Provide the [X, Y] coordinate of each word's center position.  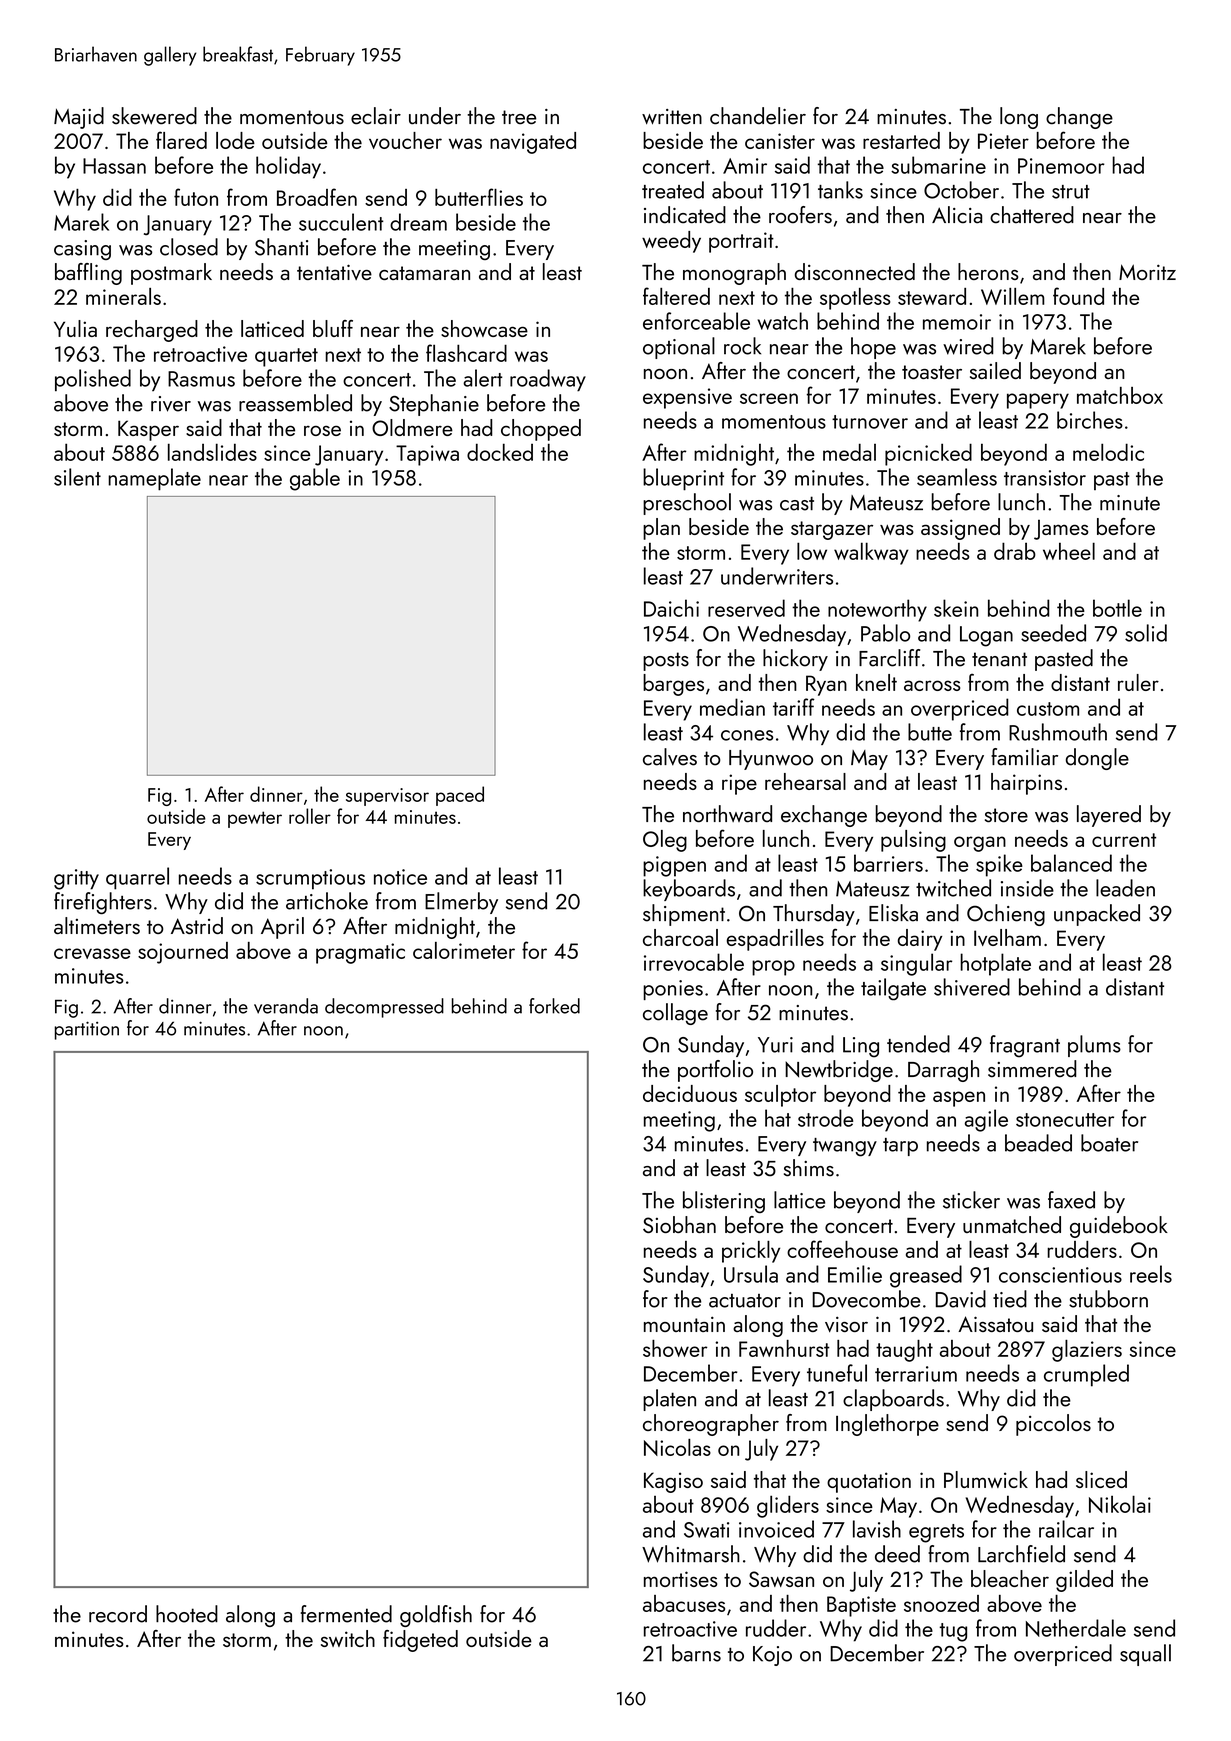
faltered [676, 296]
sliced [1101, 1479]
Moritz [1147, 272]
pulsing [913, 841]
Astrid [197, 925]
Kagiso [673, 1482]
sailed [995, 370]
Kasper [148, 430]
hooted [187, 1614]
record [118, 1614]
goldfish [436, 1616]
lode [235, 140]
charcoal [680, 937]
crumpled [1086, 1375]
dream [418, 222]
